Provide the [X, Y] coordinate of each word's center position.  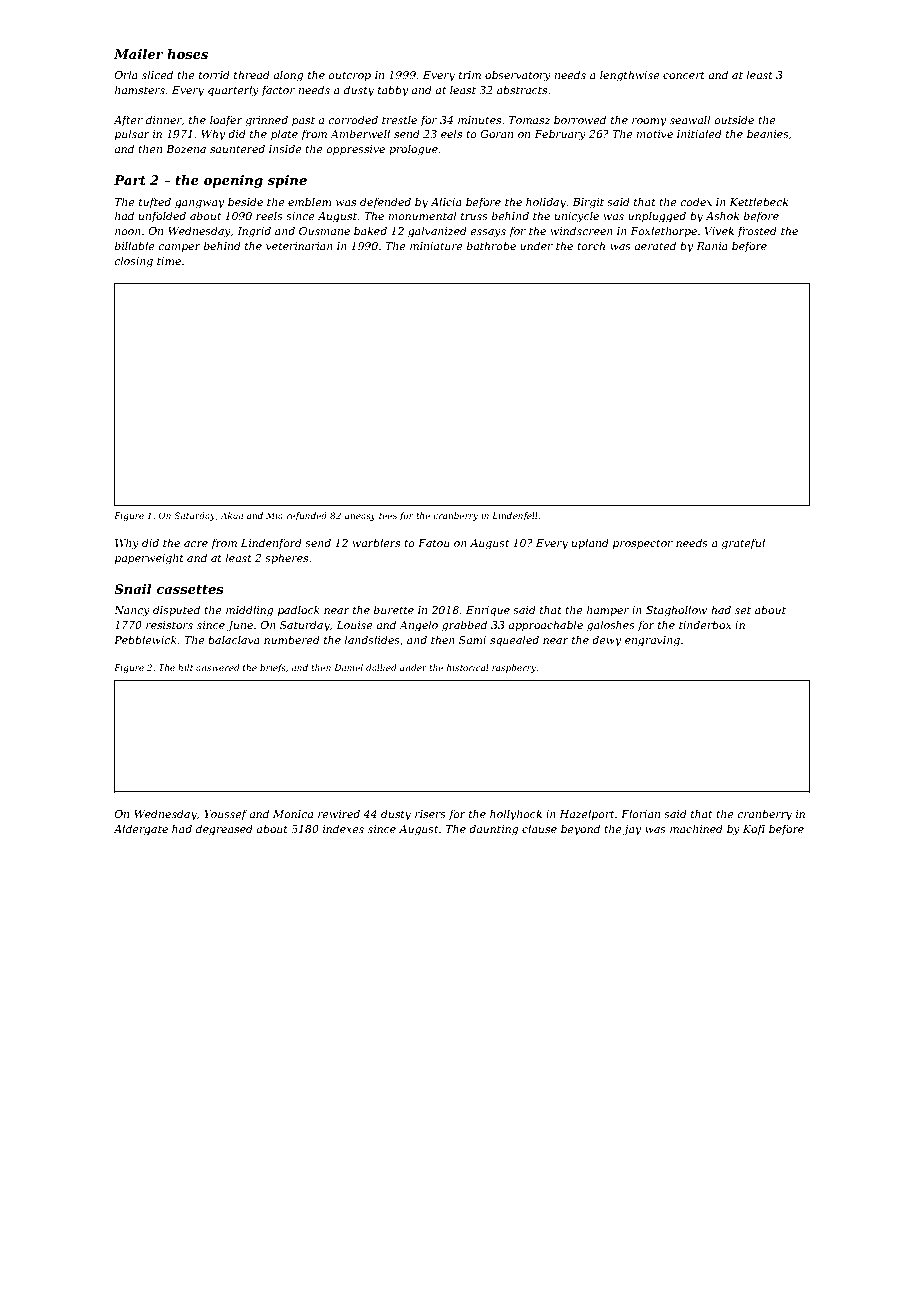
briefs [273, 668]
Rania [712, 246]
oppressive [355, 150]
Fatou [434, 543]
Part [130, 180]
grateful [743, 544]
